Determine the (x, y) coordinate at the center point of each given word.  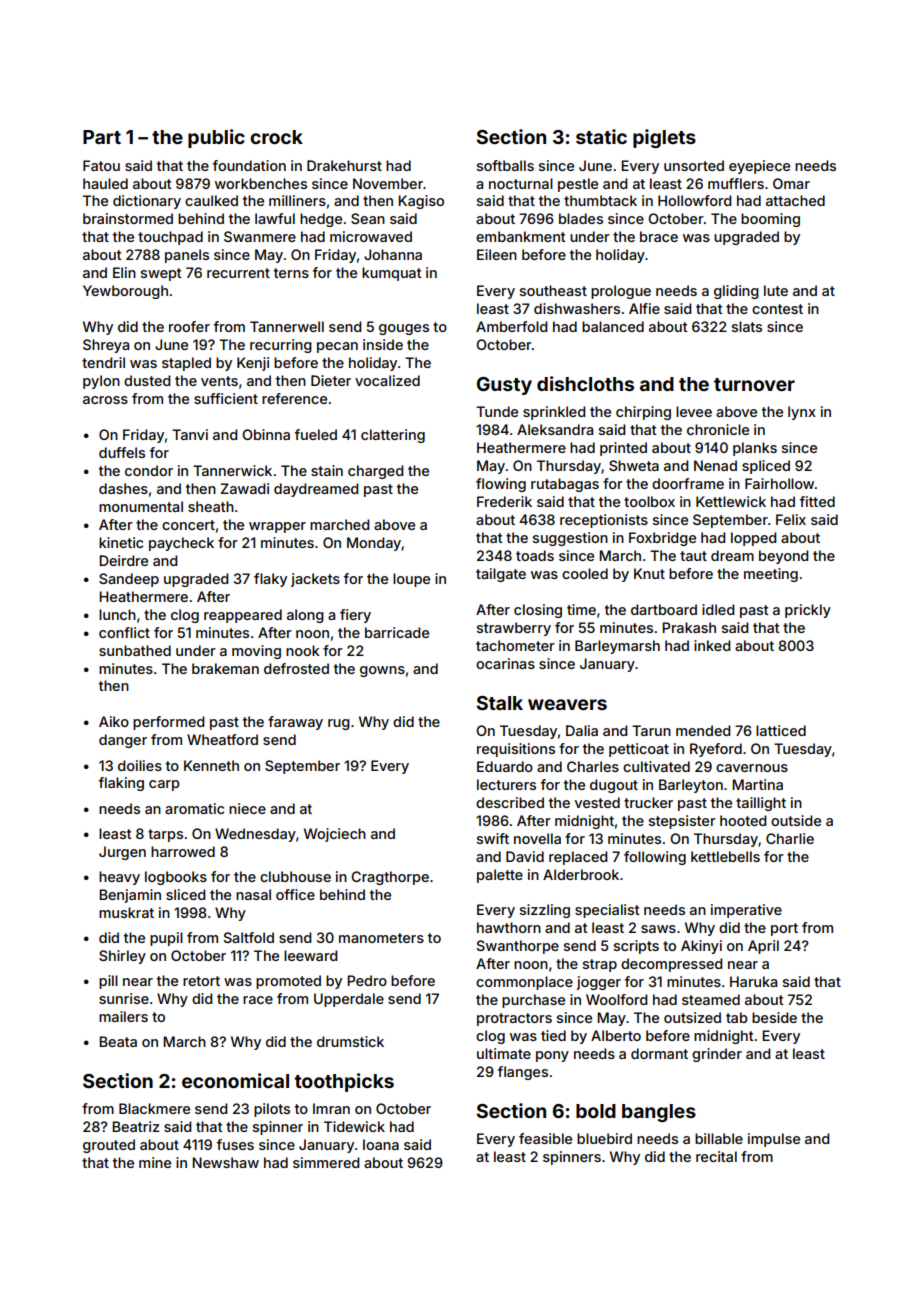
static (601, 136)
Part (102, 137)
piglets (664, 138)
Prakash (689, 627)
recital (716, 1156)
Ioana (381, 1144)
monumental (141, 506)
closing (538, 611)
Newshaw (225, 1162)
